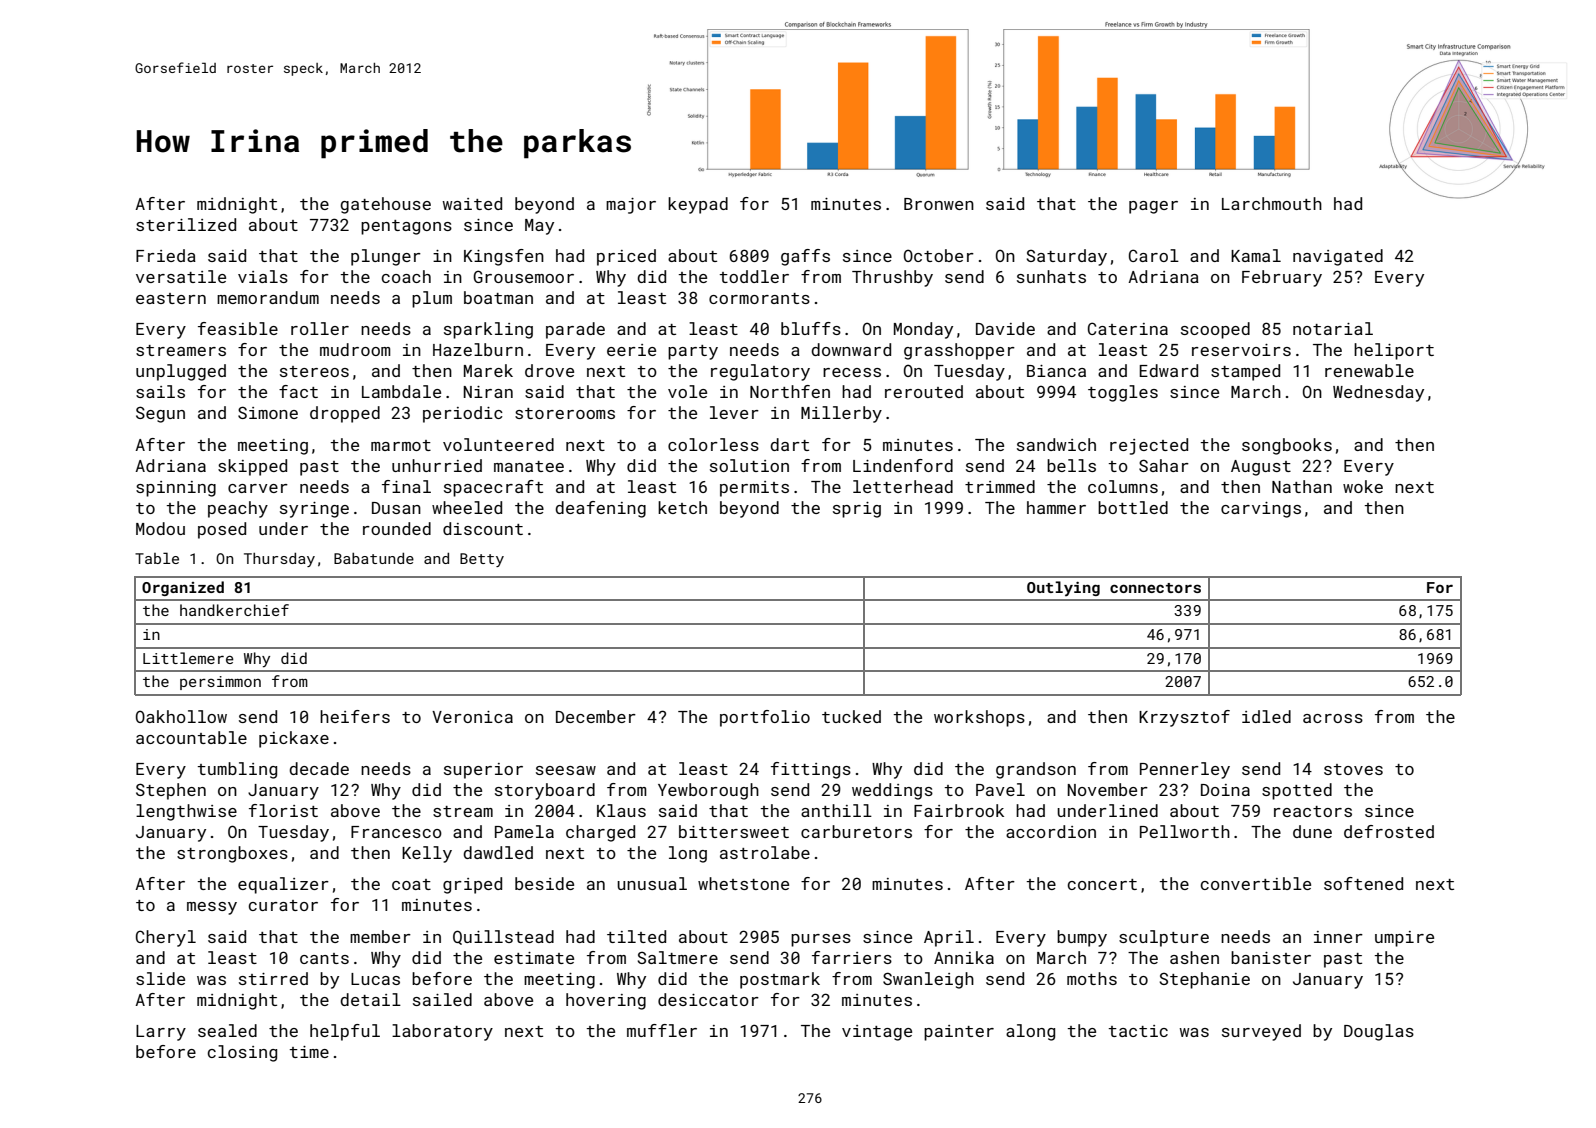 This screenshot has height=1128, width=1596. Describe the element at coordinates (237, 770) in the screenshot. I see `tumbling` at that location.
